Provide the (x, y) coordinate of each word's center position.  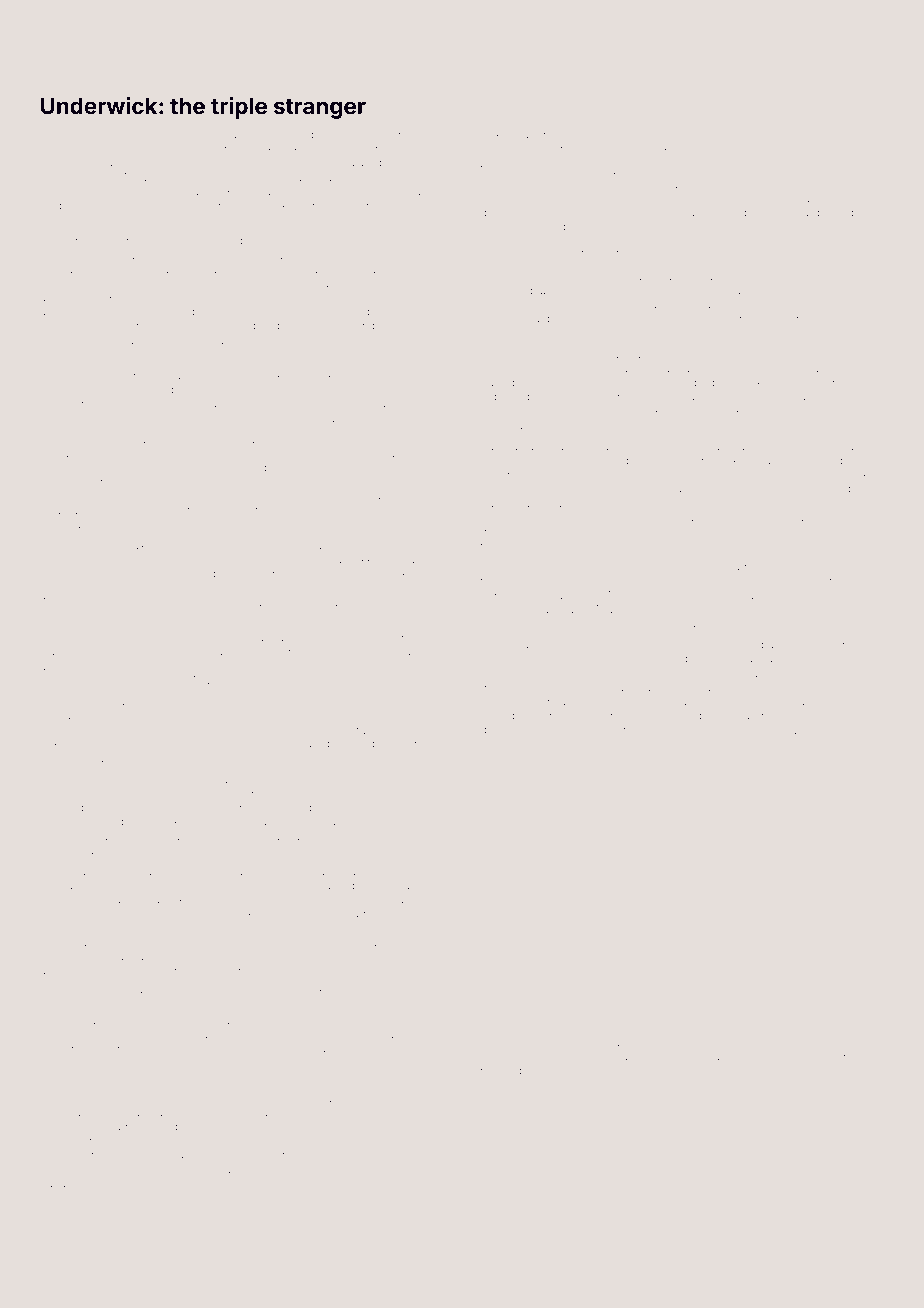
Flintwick (683, 318)
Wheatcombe (194, 205)
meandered (839, 1056)
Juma (339, 256)
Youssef (317, 651)
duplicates (793, 701)
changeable (98, 640)
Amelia (58, 481)
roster (613, 1071)
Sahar (744, 184)
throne (127, 1084)
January (503, 1057)
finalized (248, 1006)
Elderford (505, 396)
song (590, 1058)
